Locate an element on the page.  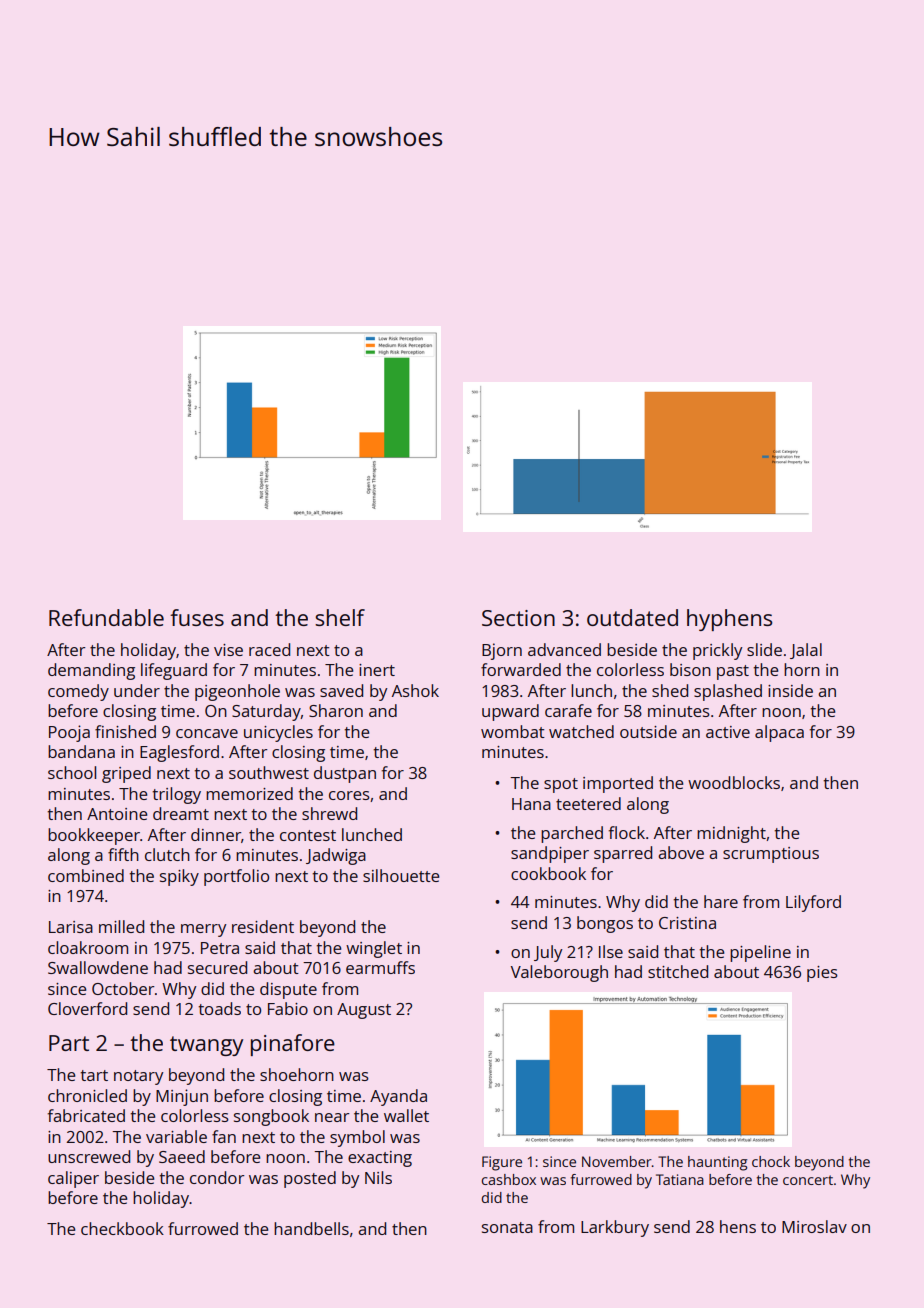
Fabio is located at coordinates (288, 1008).
